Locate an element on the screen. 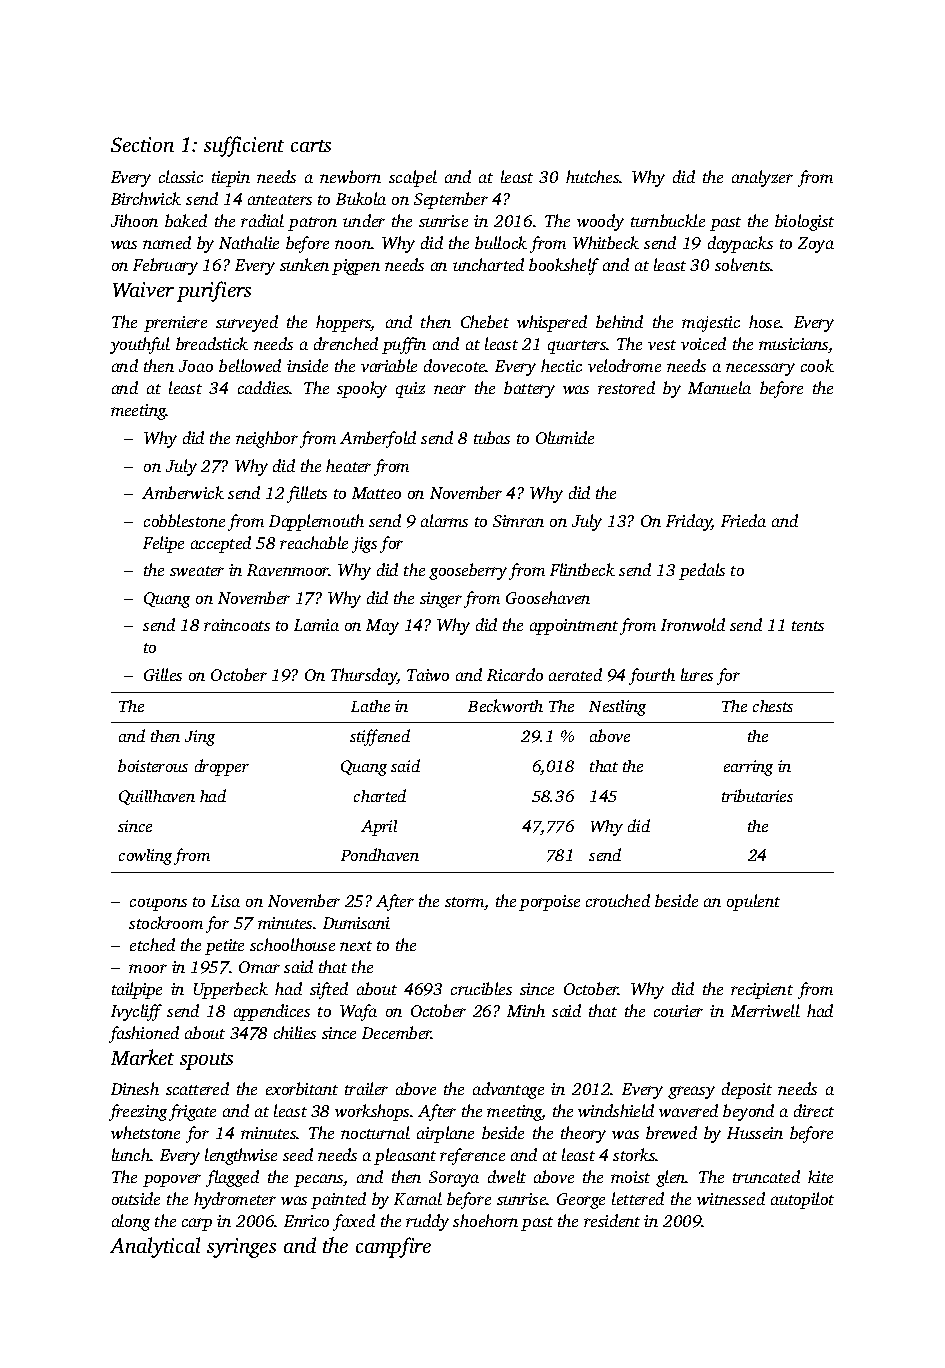 This screenshot has width=945, height=1368. newborn is located at coordinates (350, 176).
